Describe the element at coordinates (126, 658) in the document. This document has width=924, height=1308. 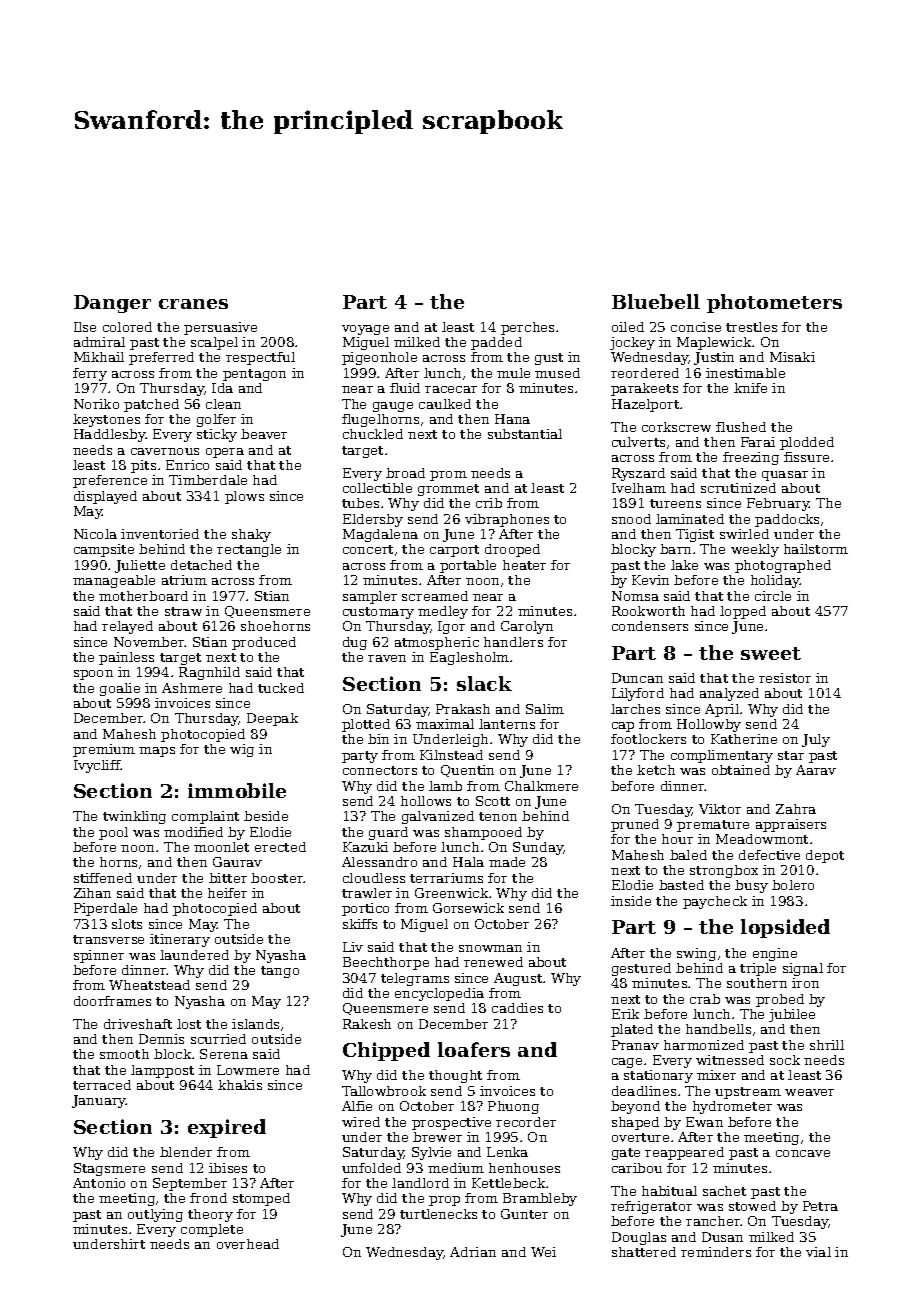
I see `painless` at that location.
